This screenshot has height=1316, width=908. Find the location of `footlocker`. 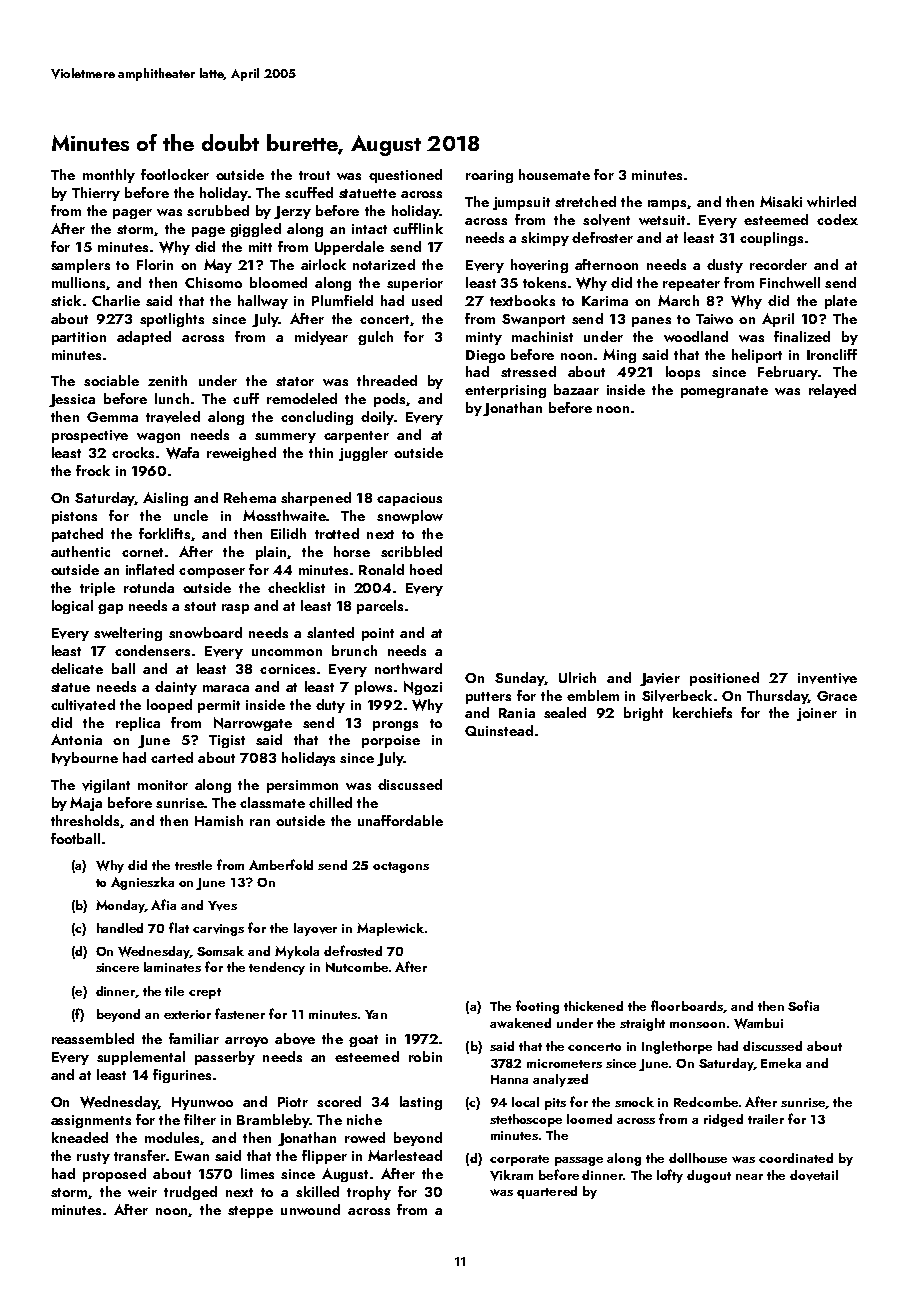

footlocker is located at coordinates (175, 174).
